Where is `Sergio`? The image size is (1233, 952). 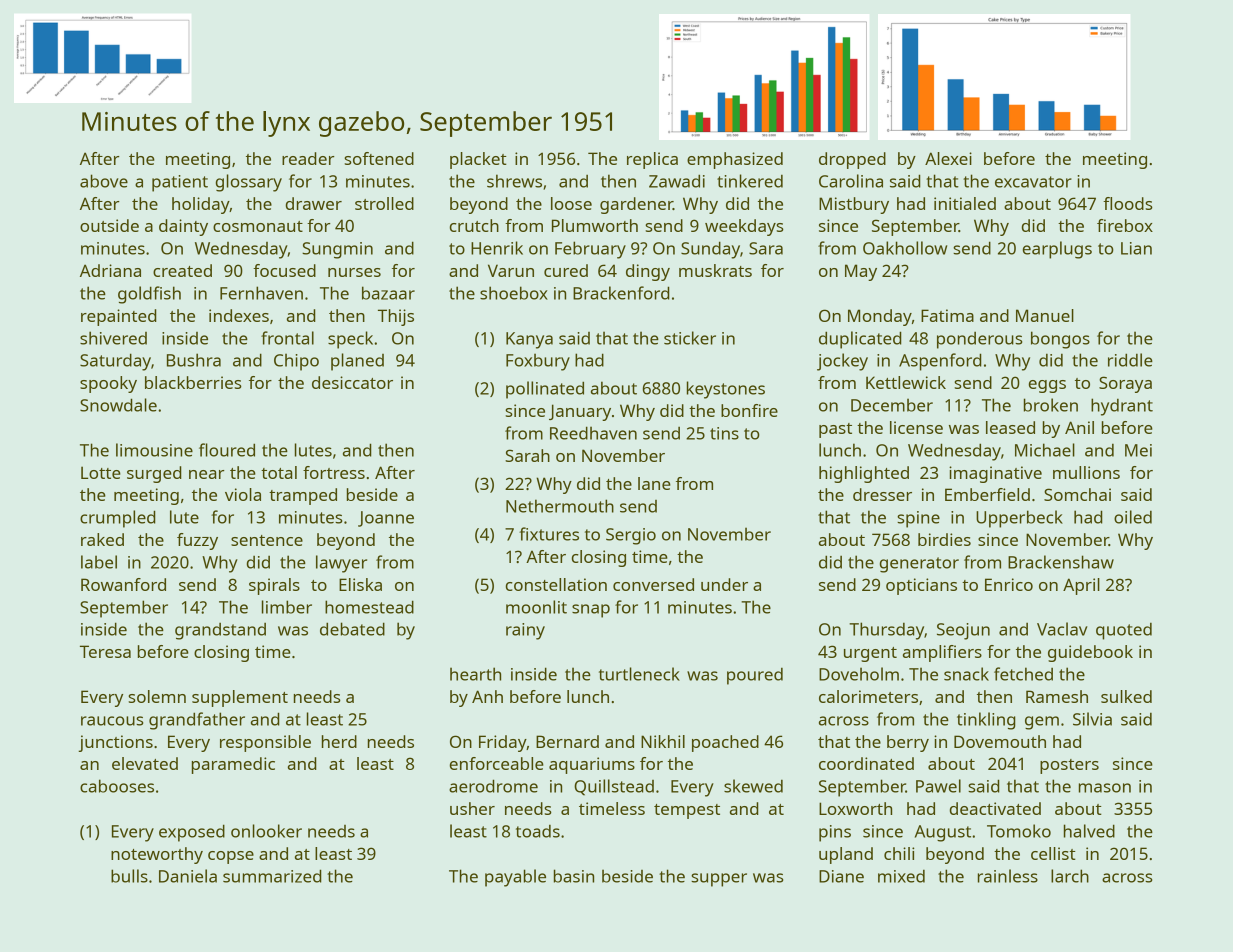
Sergio is located at coordinates (631, 536).
